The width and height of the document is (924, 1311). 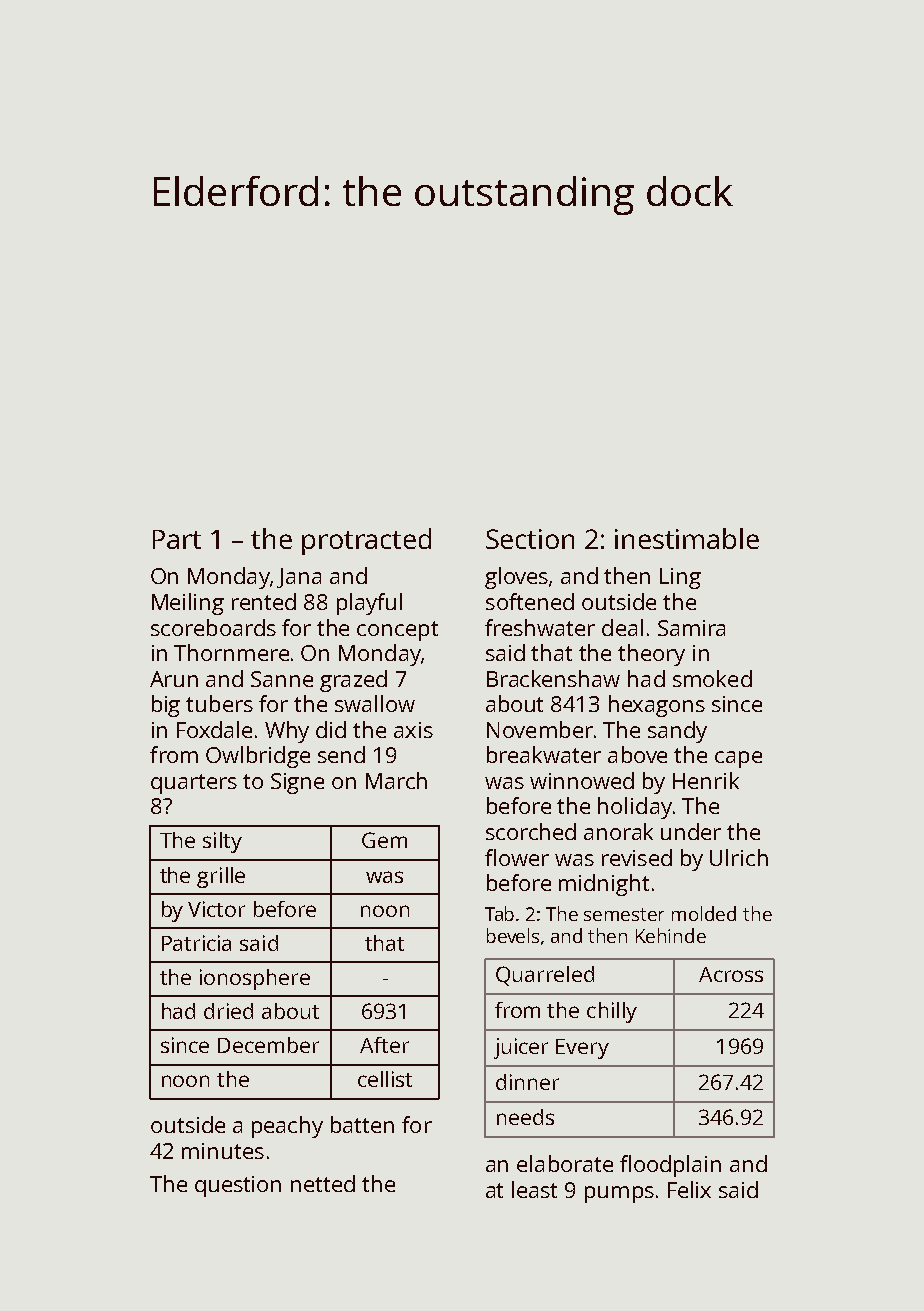 I want to click on Victor, so click(x=216, y=909).
